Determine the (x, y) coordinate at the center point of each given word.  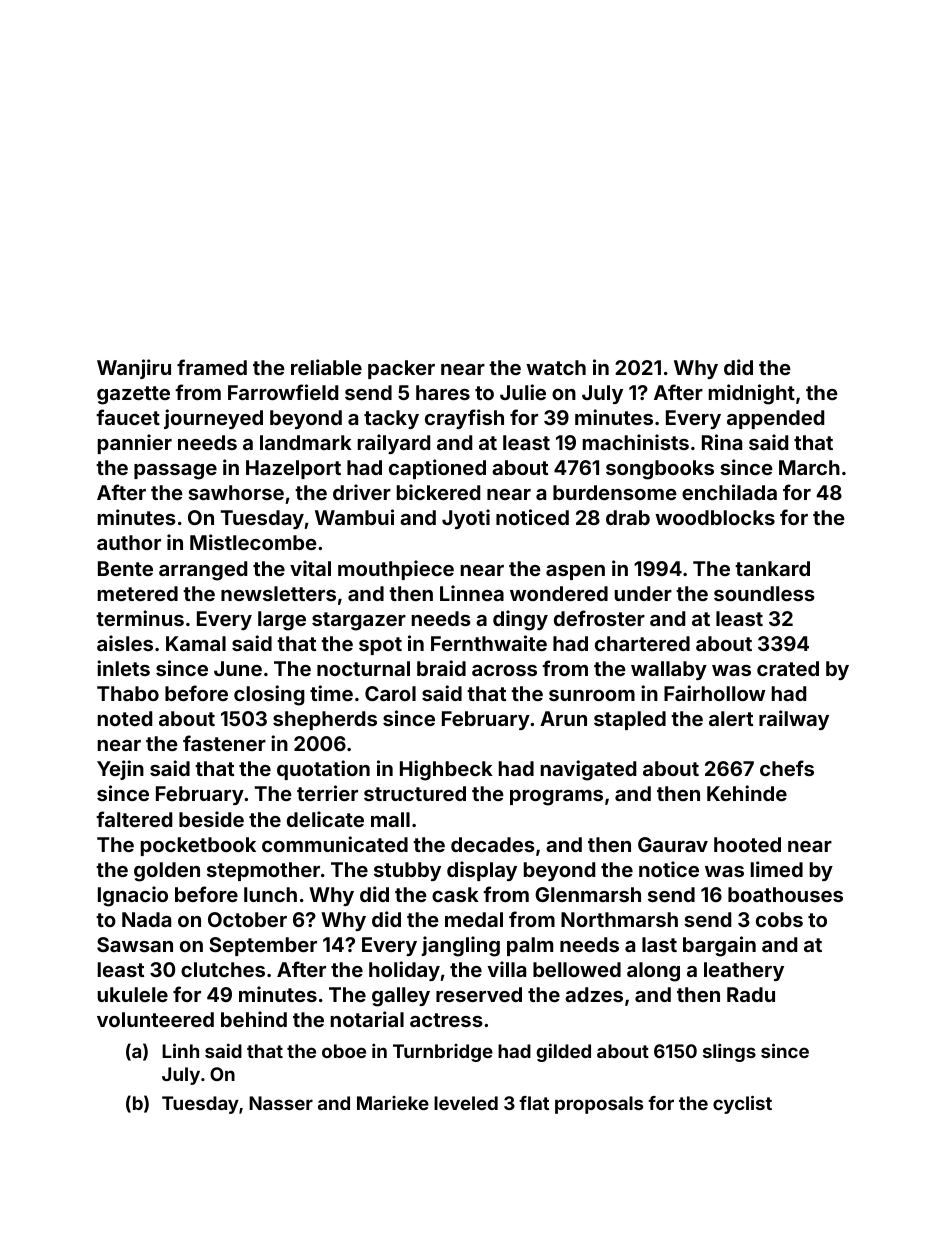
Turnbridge (443, 1053)
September (263, 946)
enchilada (729, 492)
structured (415, 793)
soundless (764, 593)
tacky (391, 419)
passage (175, 472)
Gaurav (673, 844)
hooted (747, 844)
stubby (407, 871)
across (504, 670)
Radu (751, 994)
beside (211, 819)
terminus (140, 618)
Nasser (281, 1103)
